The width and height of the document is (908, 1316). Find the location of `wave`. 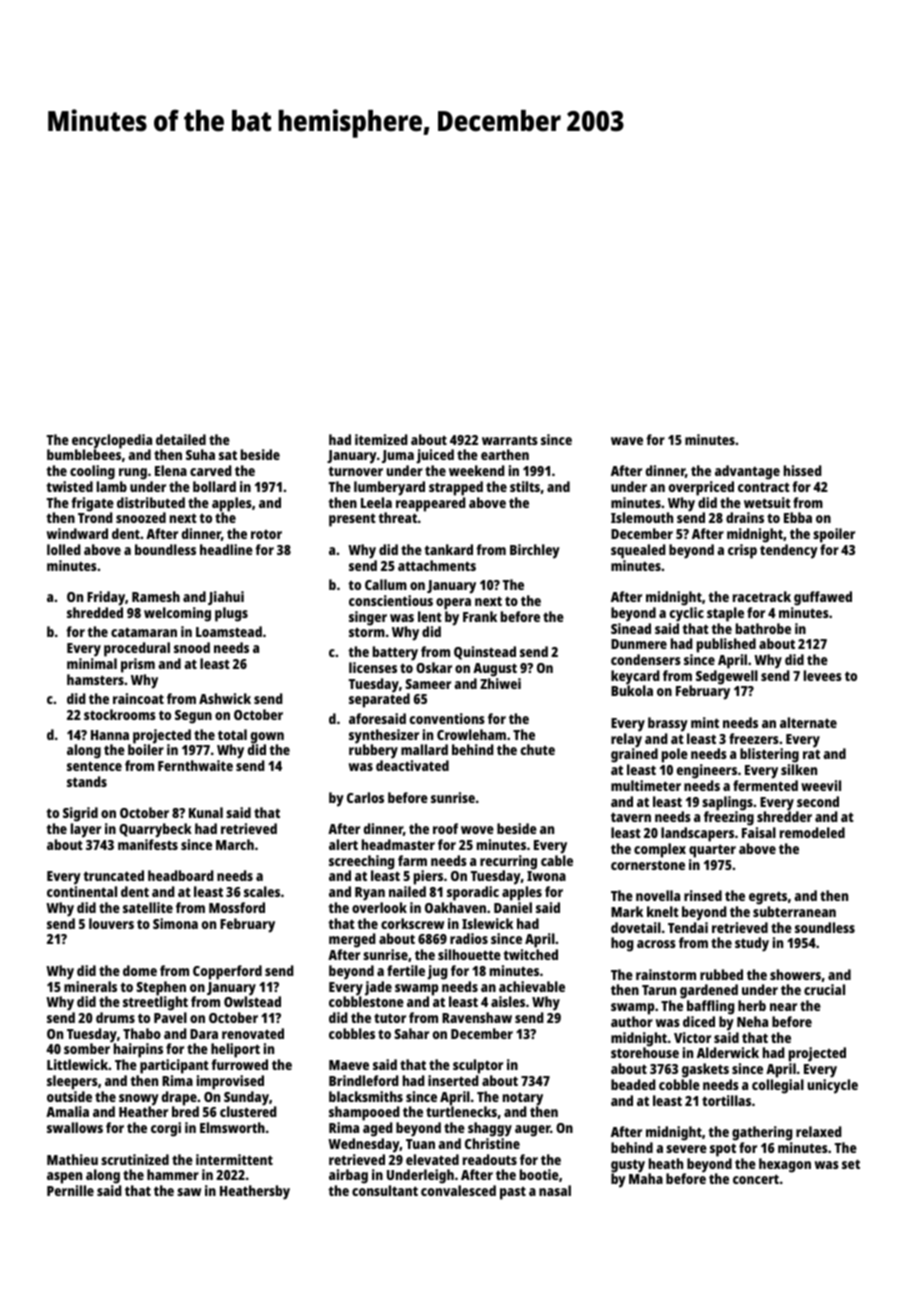

wave is located at coordinates (627, 441).
